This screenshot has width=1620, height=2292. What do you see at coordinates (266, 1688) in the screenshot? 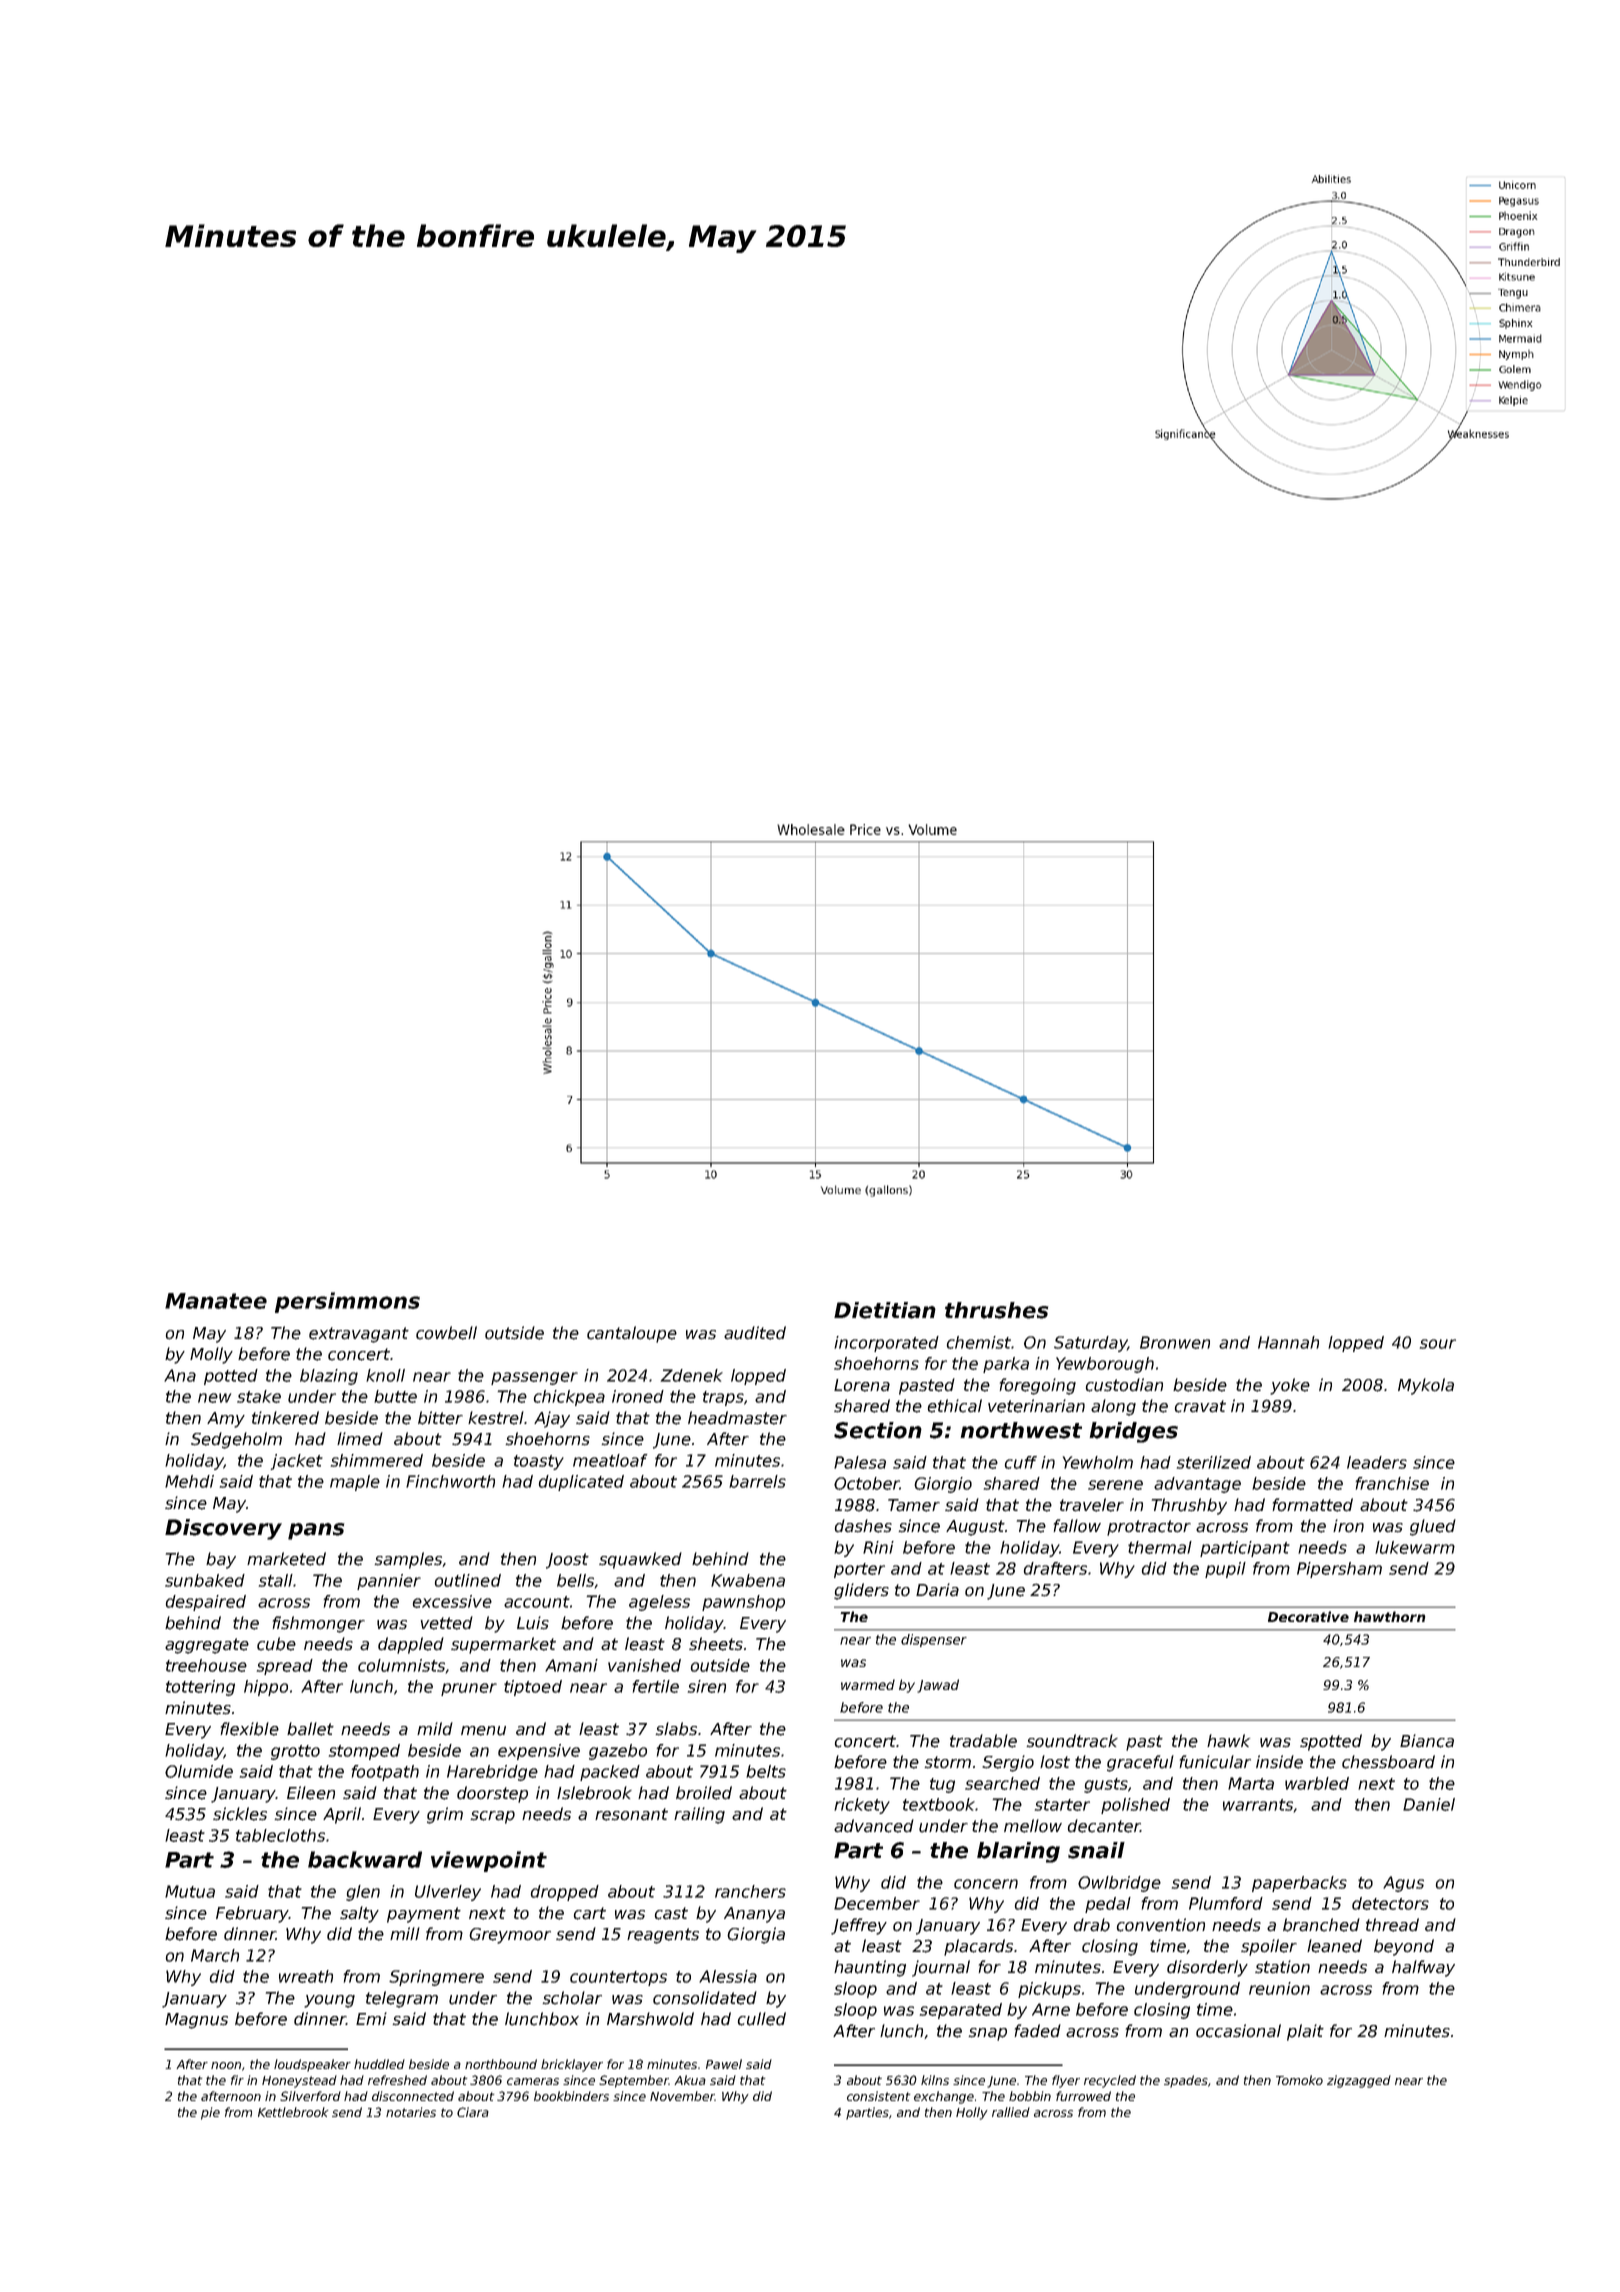
I see `hippo` at bounding box center [266, 1688].
